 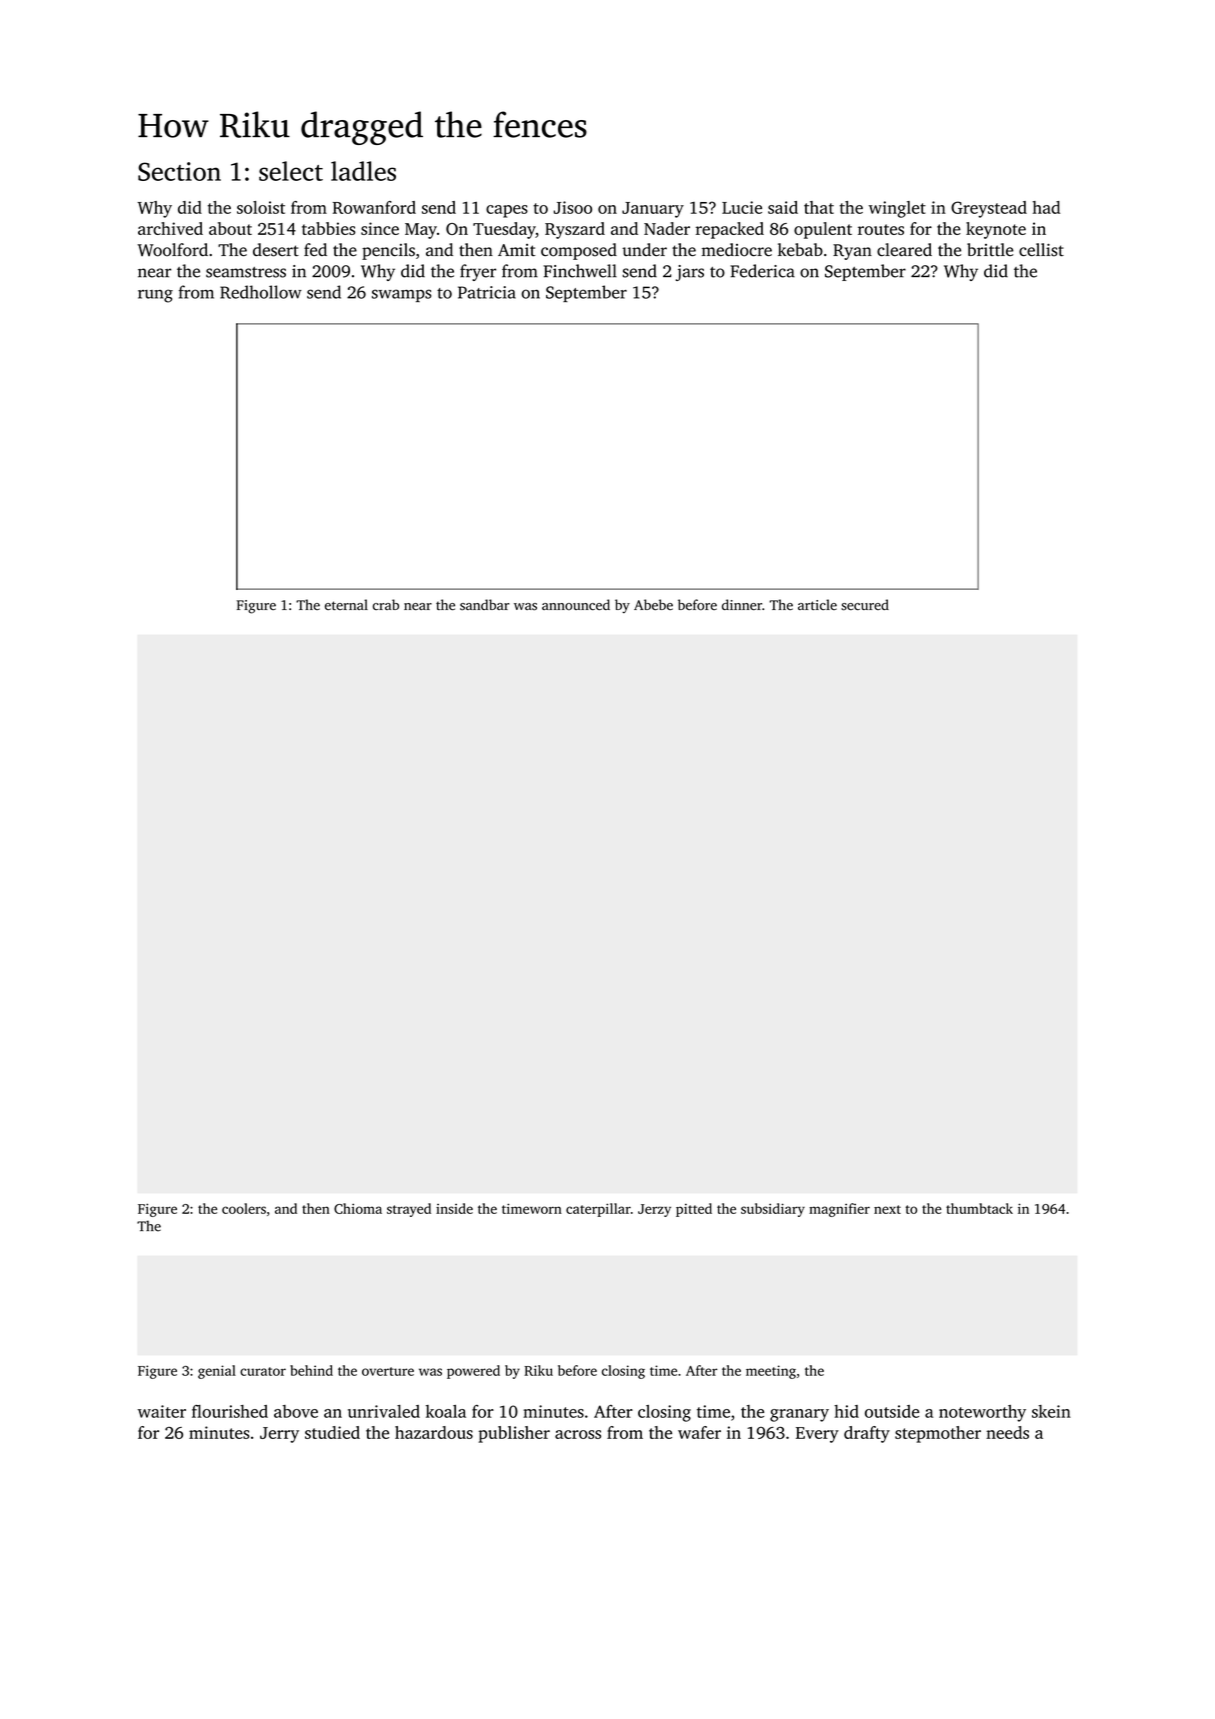 What do you see at coordinates (291, 171) in the screenshot?
I see `select` at bounding box center [291, 171].
